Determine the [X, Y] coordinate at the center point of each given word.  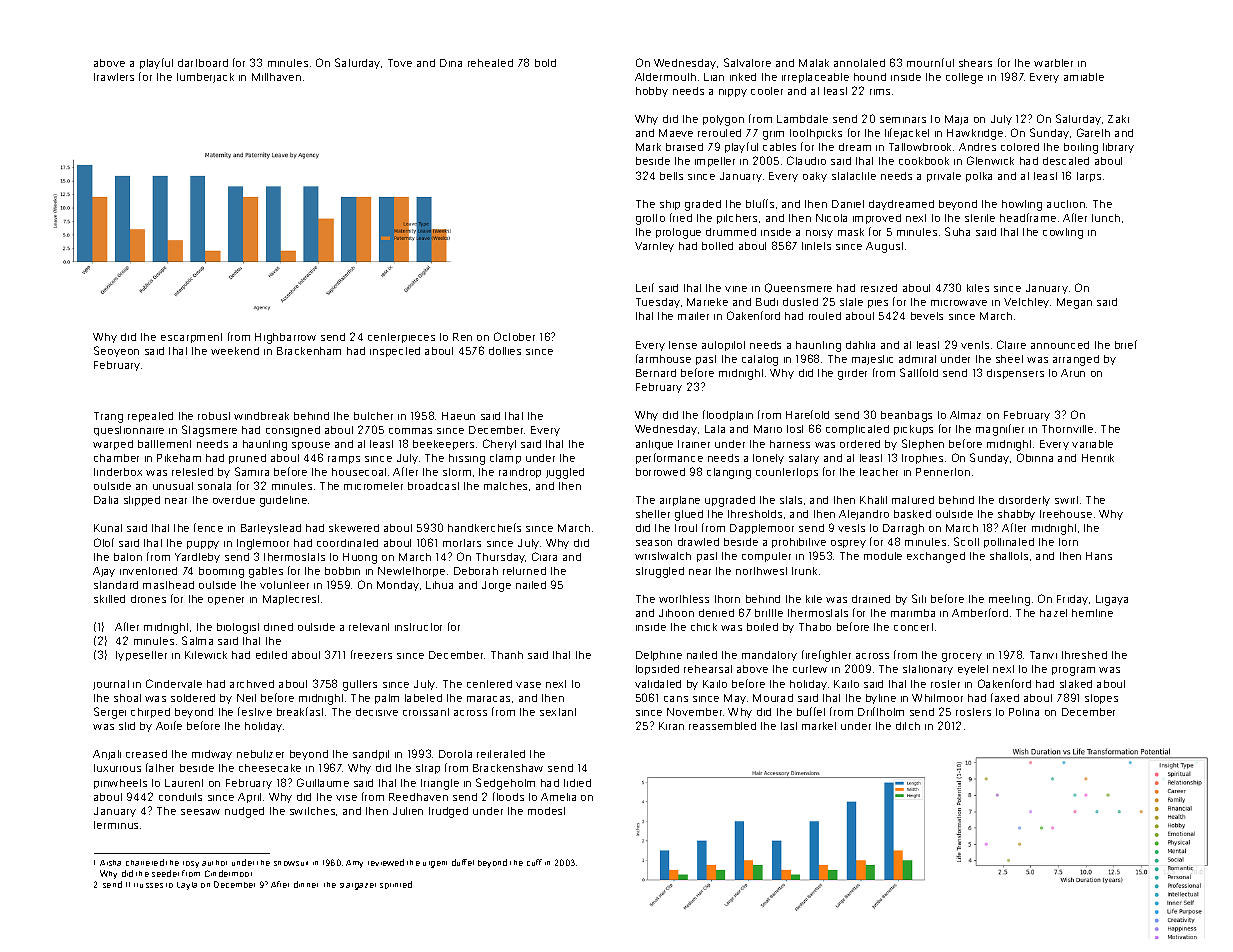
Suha [957, 231]
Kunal [108, 528]
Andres [977, 147]
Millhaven [276, 77]
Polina [1024, 712]
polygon [723, 120]
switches [312, 811]
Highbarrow [285, 338]
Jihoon [676, 613]
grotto [650, 219]
